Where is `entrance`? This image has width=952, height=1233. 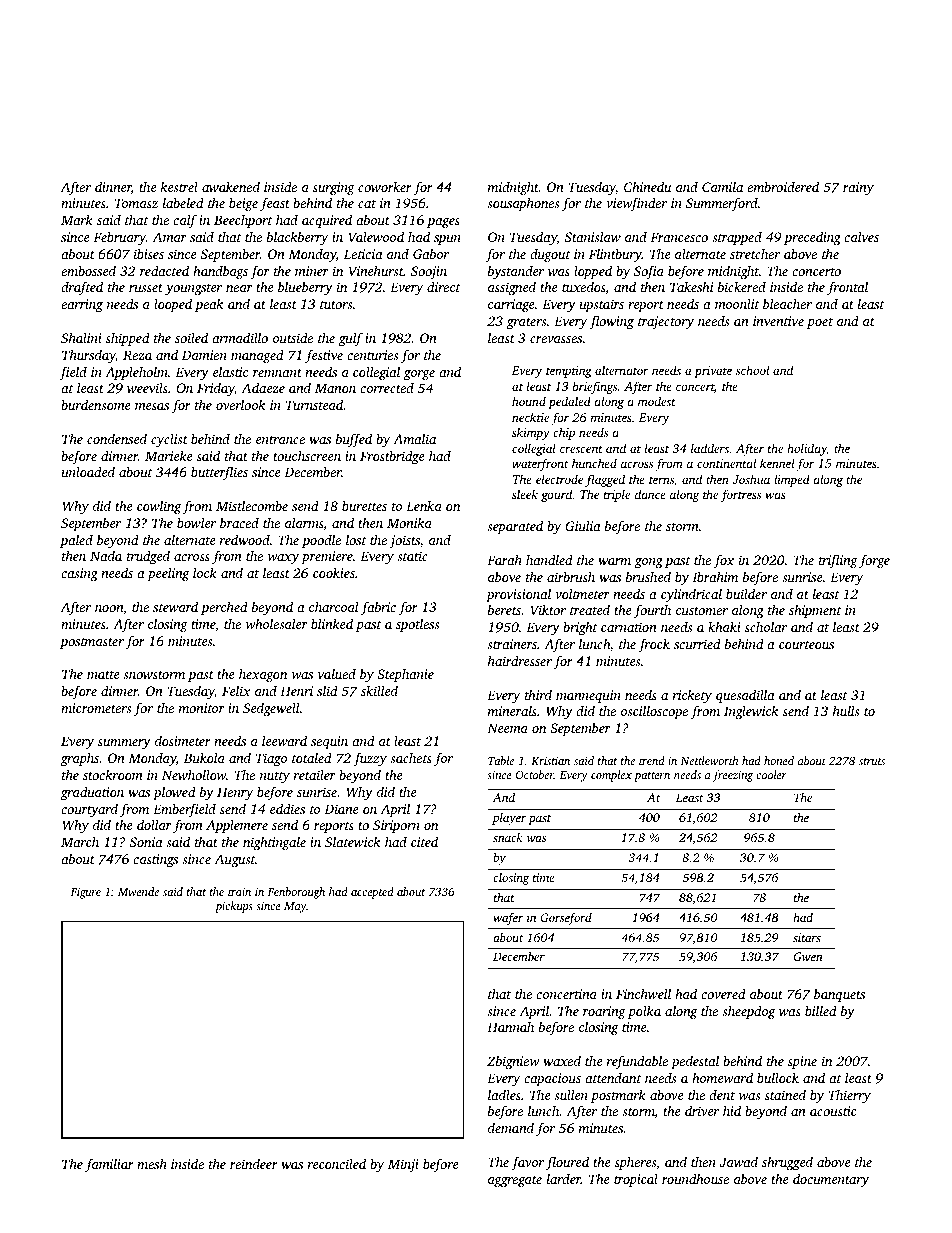
entrance is located at coordinates (280, 440).
